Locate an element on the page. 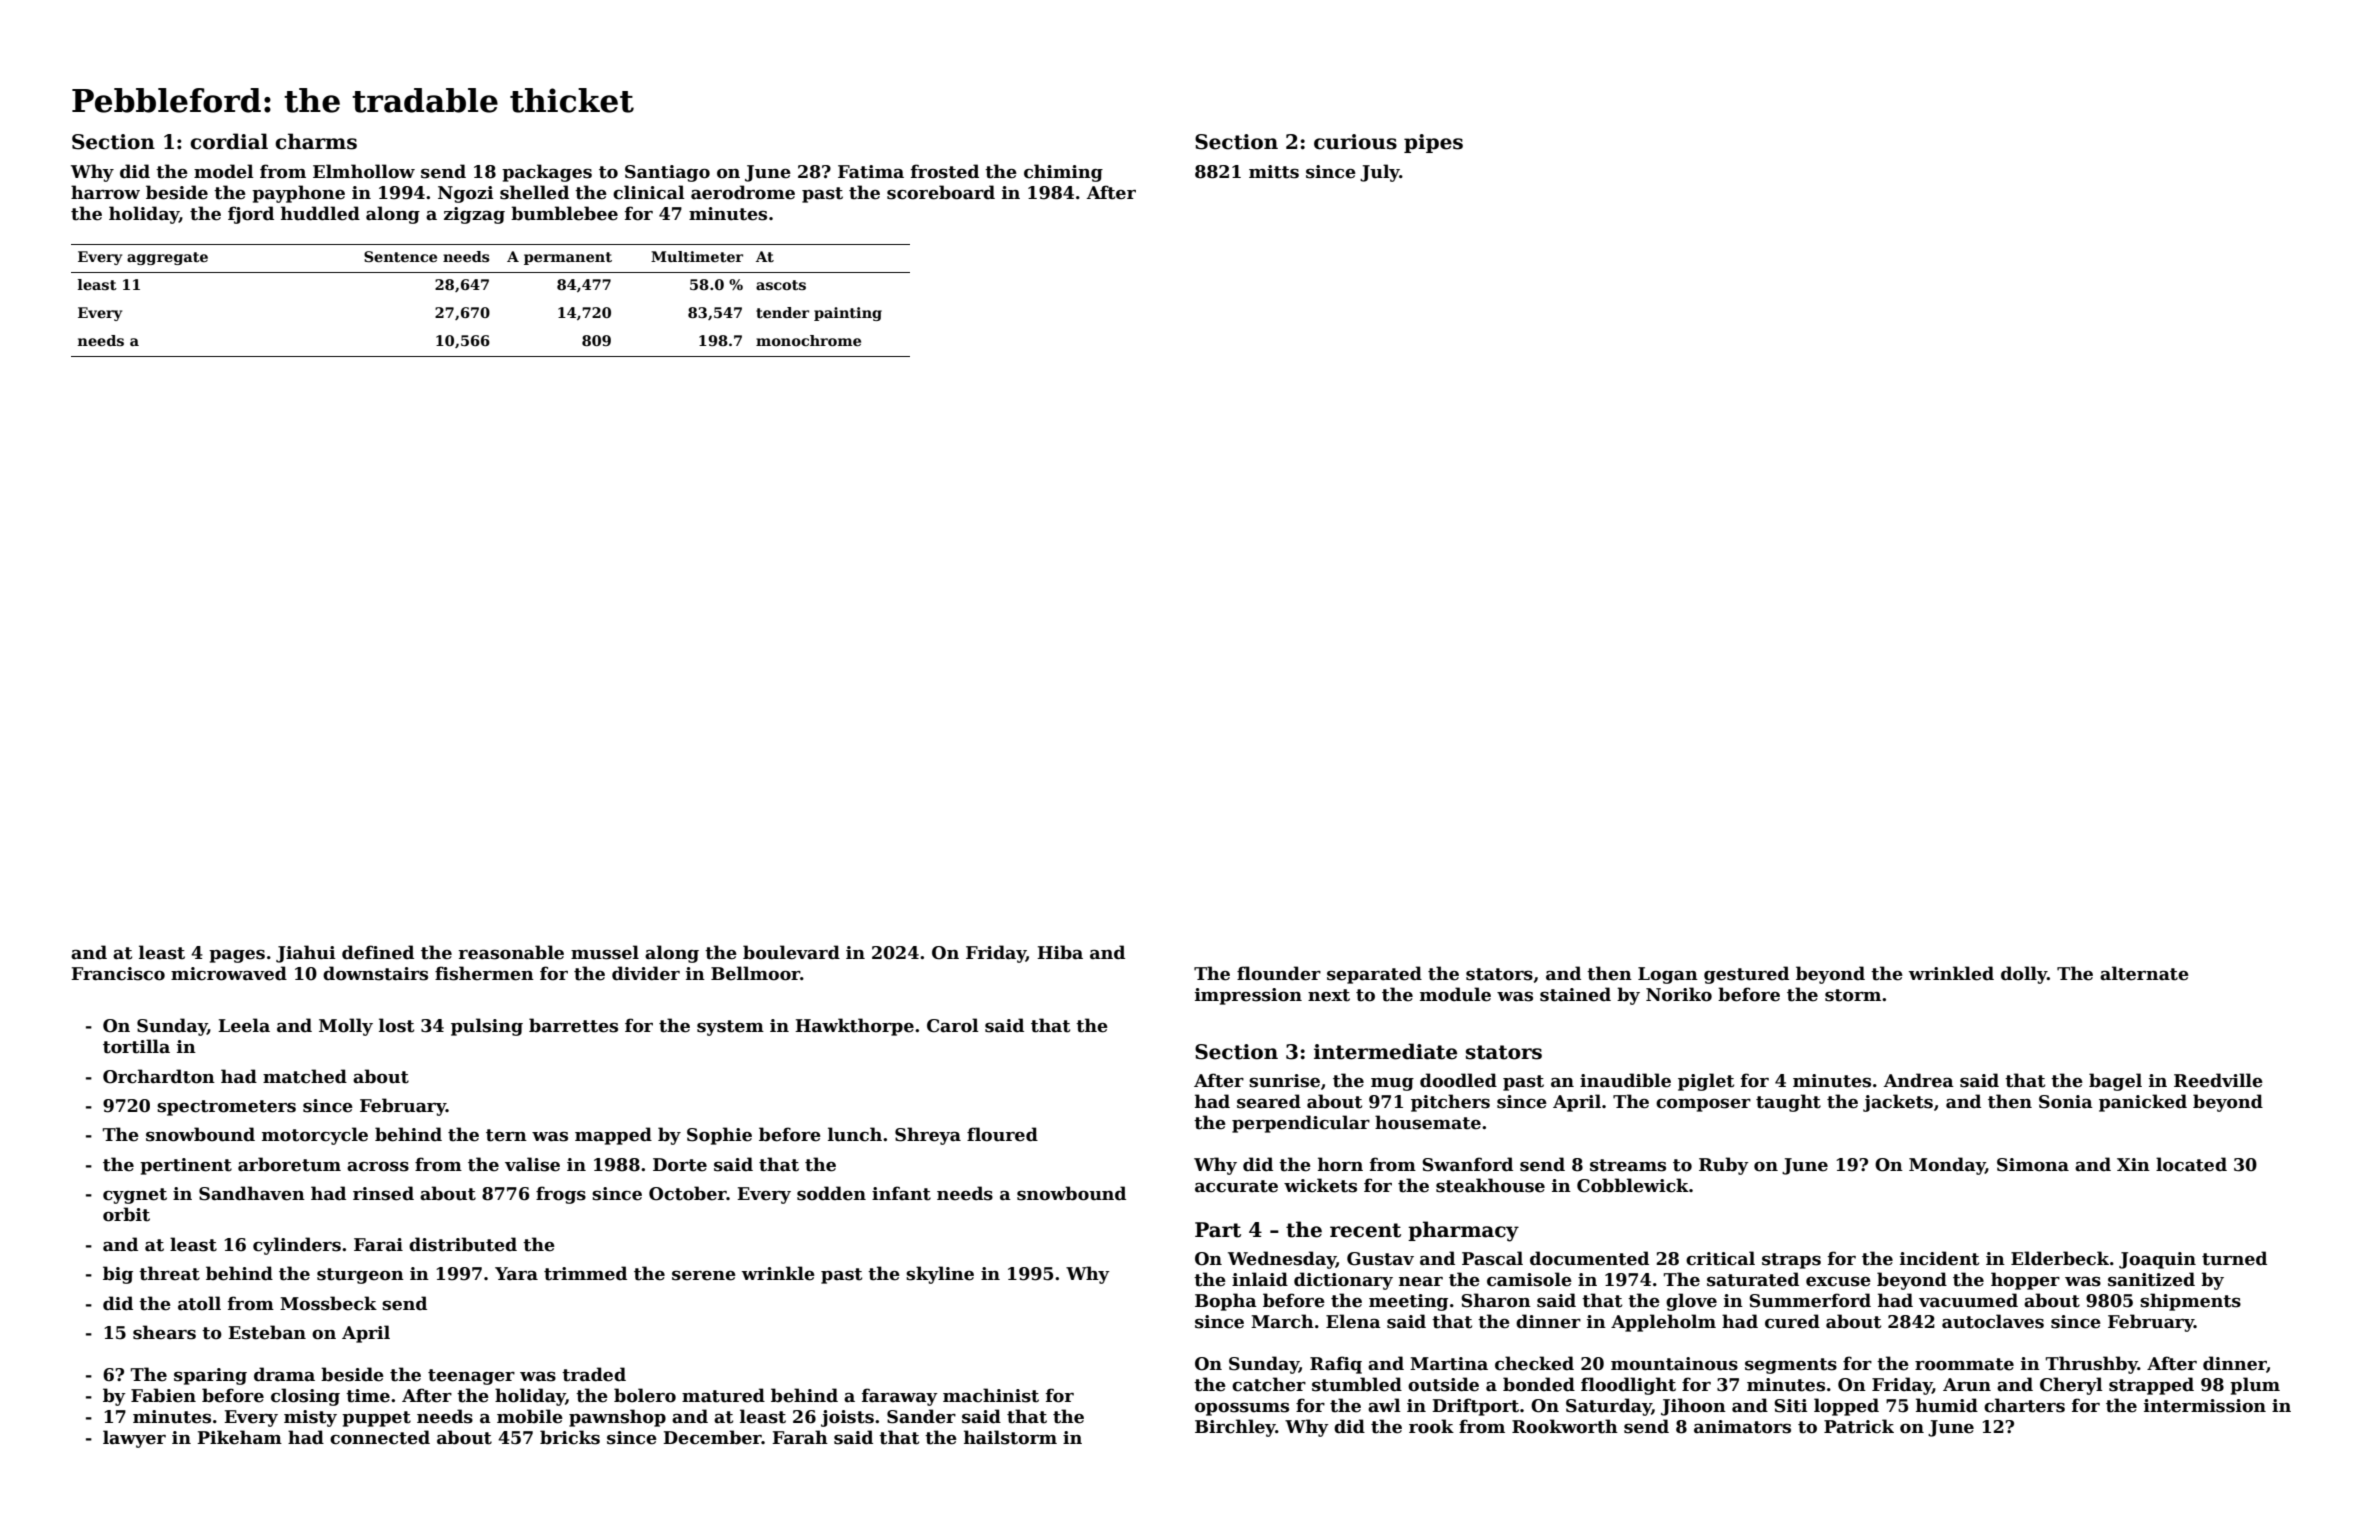 The width and height of the page is (2363, 1529). Jiahui is located at coordinates (306, 954).
